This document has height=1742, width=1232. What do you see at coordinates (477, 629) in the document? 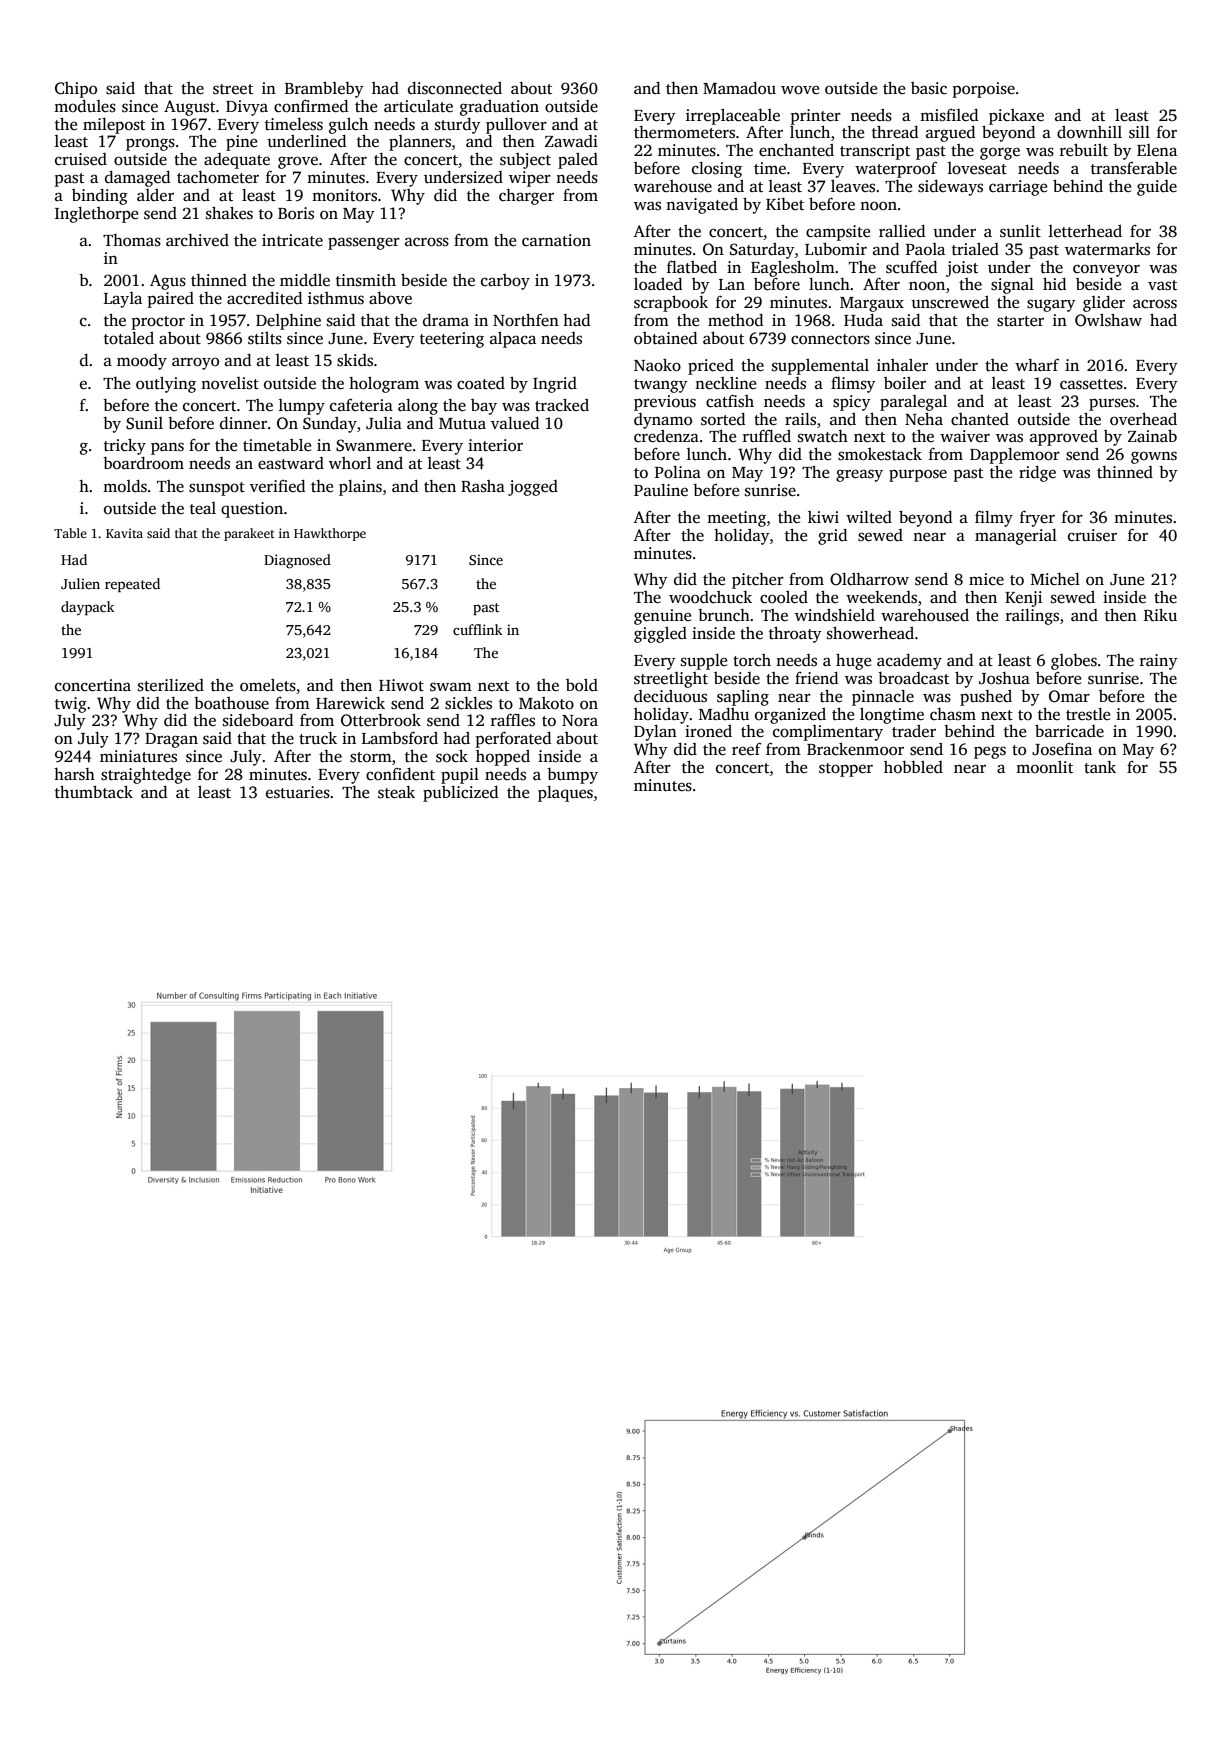
I see `cufflink` at bounding box center [477, 629].
